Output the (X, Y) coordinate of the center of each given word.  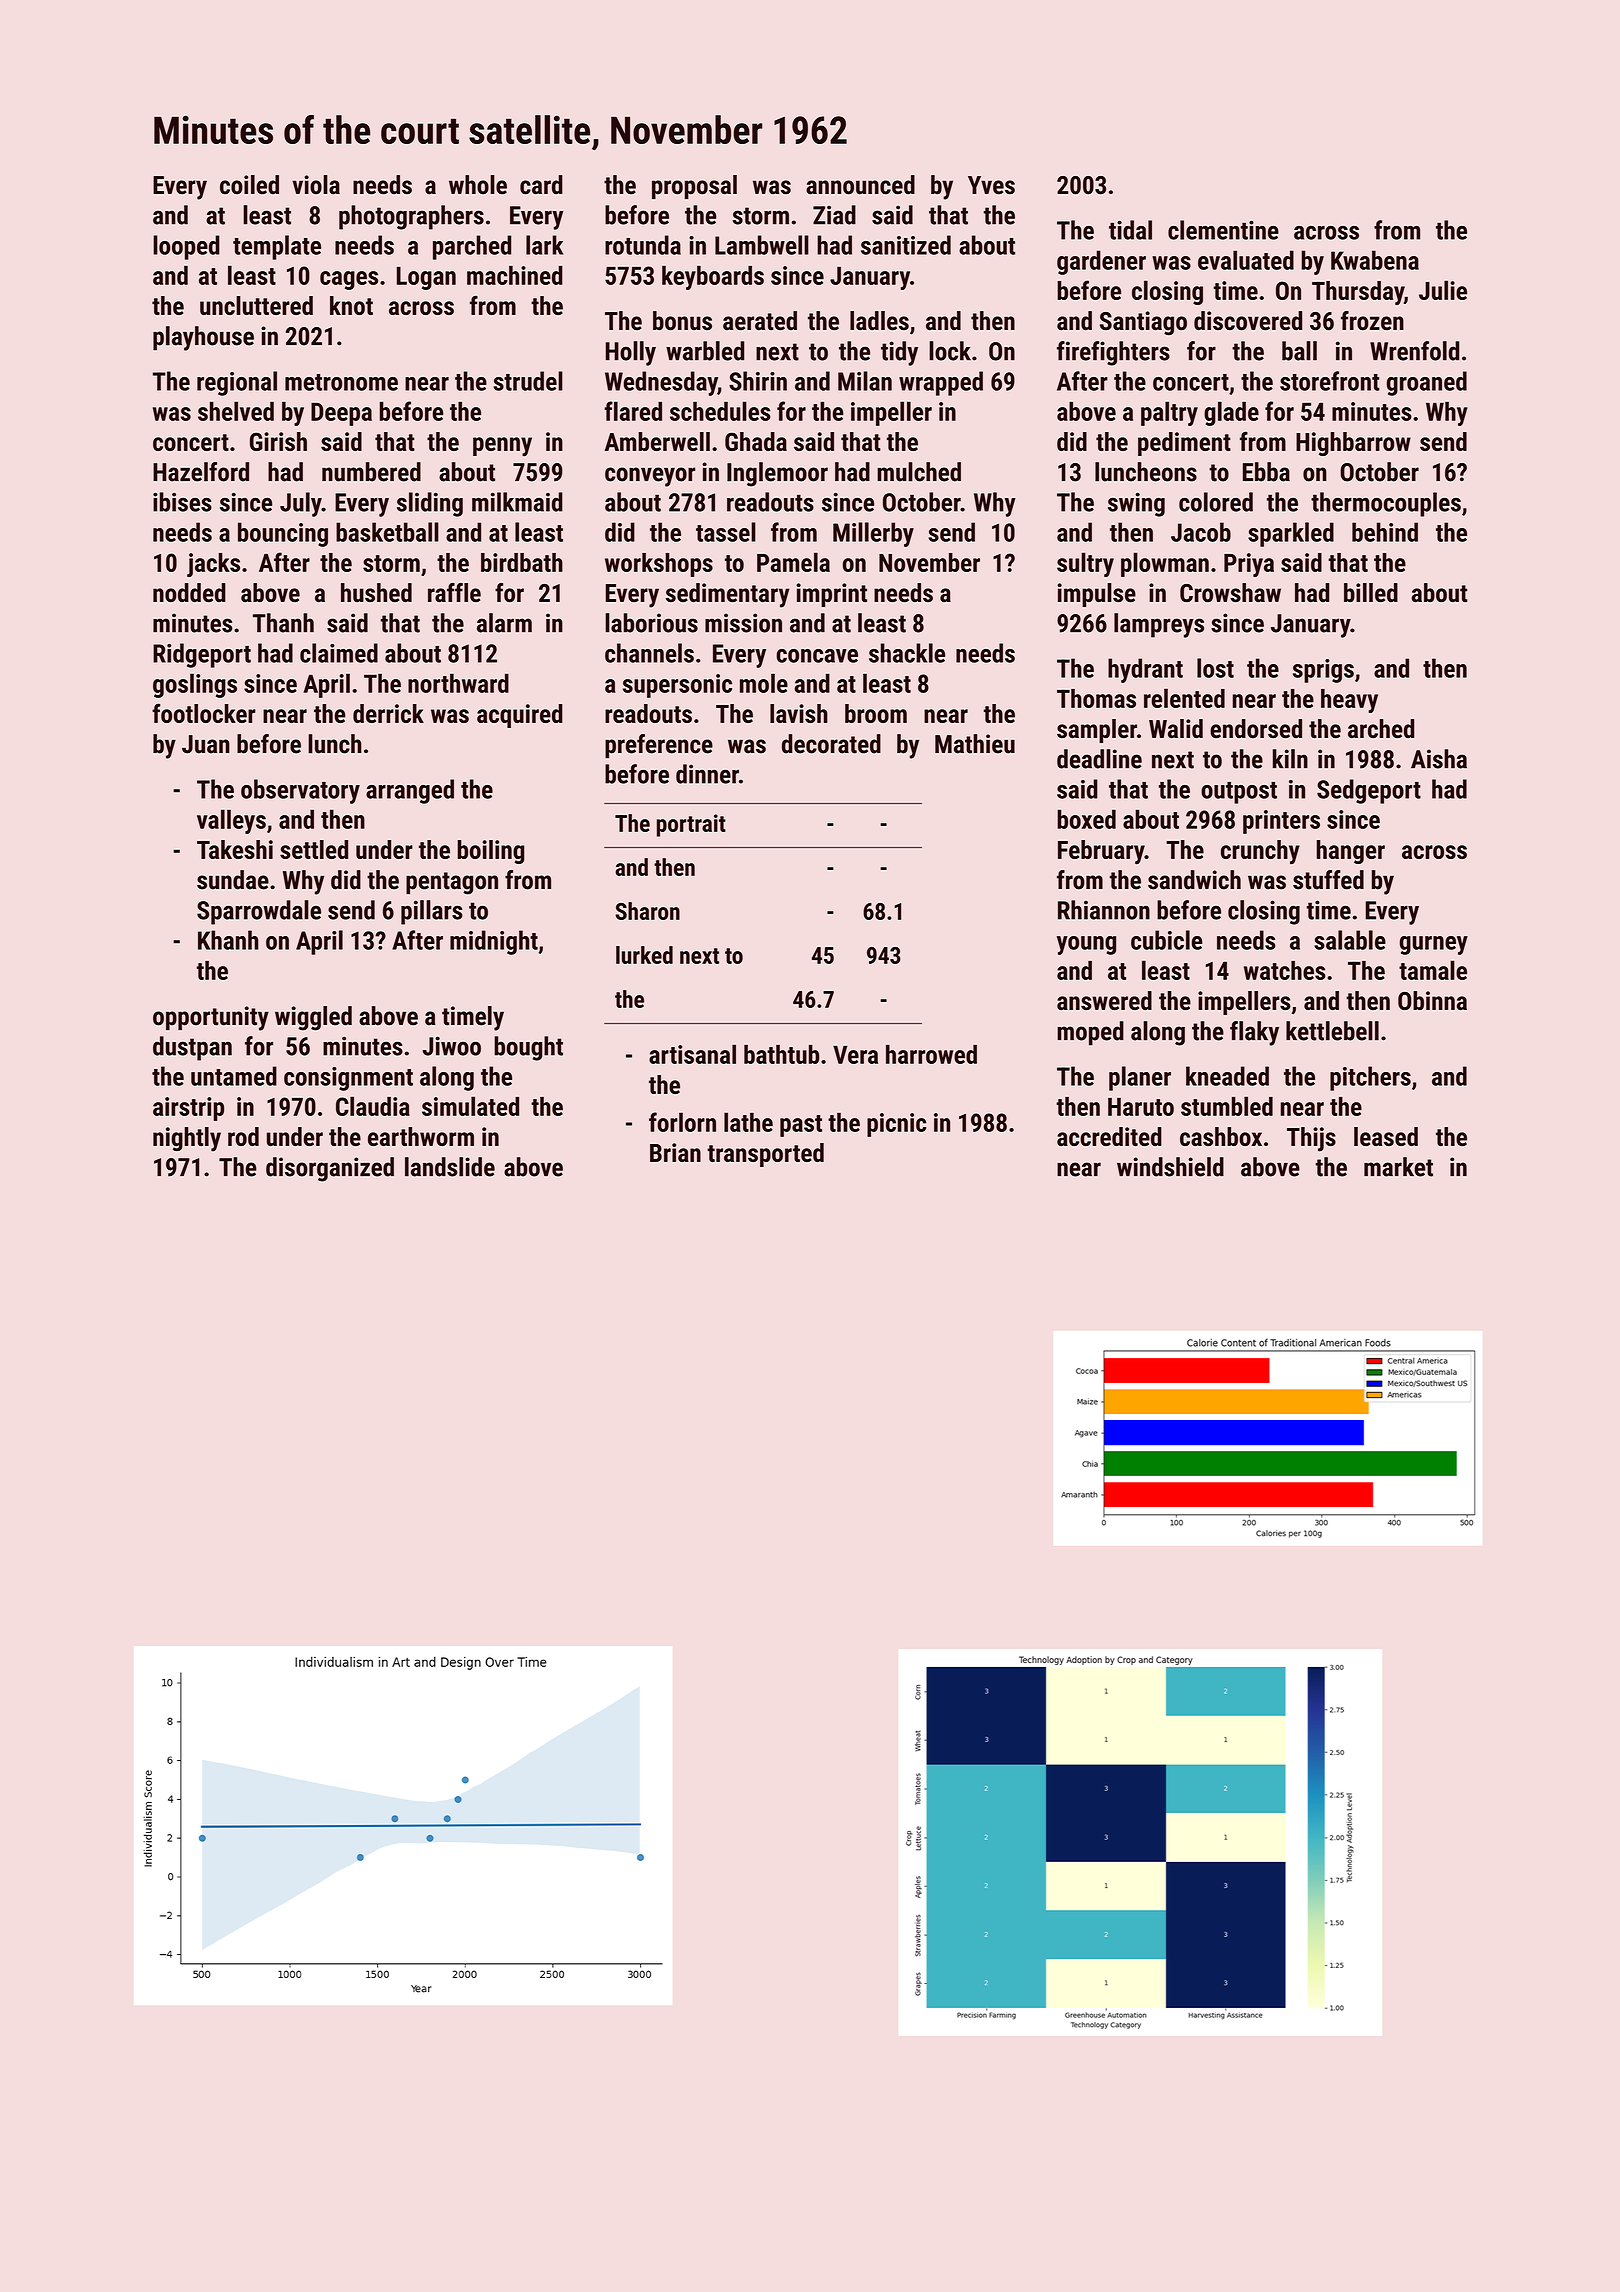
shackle (907, 653)
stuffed (1328, 880)
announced (860, 185)
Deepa (341, 414)
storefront (1330, 381)
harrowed (931, 1054)
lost (1215, 668)
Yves (991, 185)
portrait (691, 825)
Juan (206, 744)
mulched (919, 472)
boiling (491, 852)
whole (478, 185)
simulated (470, 1106)
